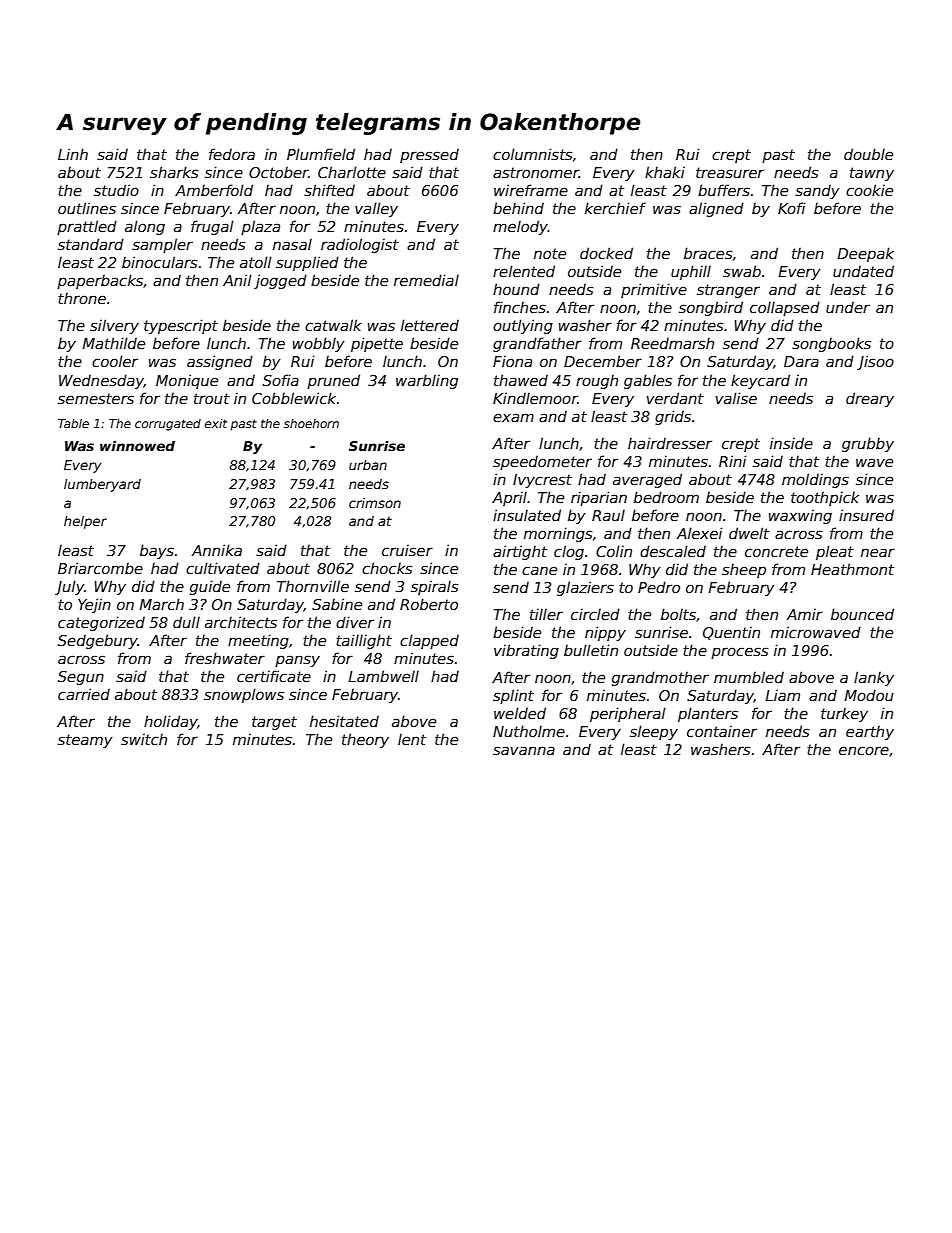 The image size is (952, 1233). What do you see at coordinates (744, 571) in the screenshot?
I see `sheep` at bounding box center [744, 571].
